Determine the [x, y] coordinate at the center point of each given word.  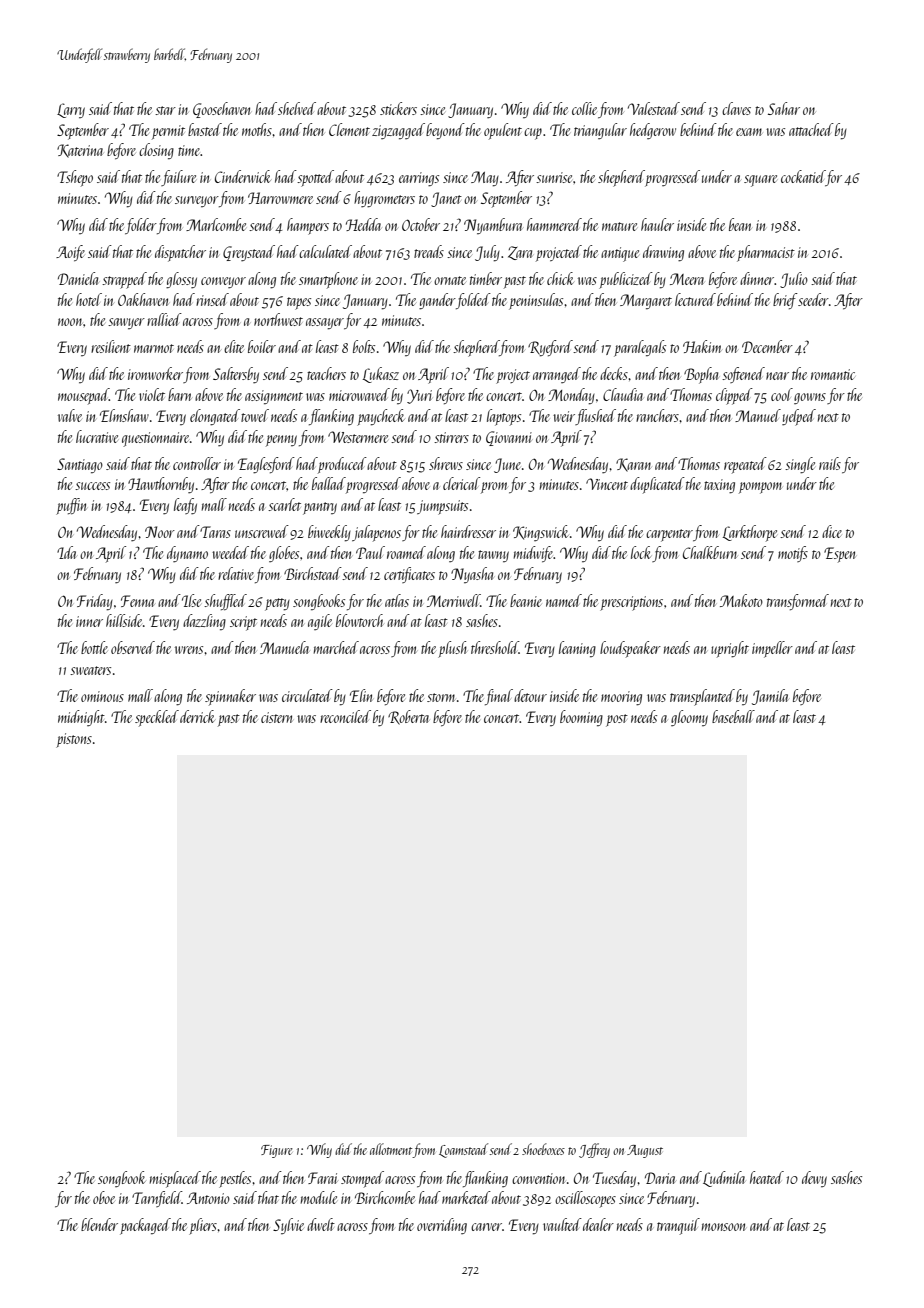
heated [767, 1177]
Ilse [191, 600]
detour [530, 695]
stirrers [451, 437]
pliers [203, 1226]
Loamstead [463, 1150]
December [767, 346]
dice [832, 531]
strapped [124, 280]
